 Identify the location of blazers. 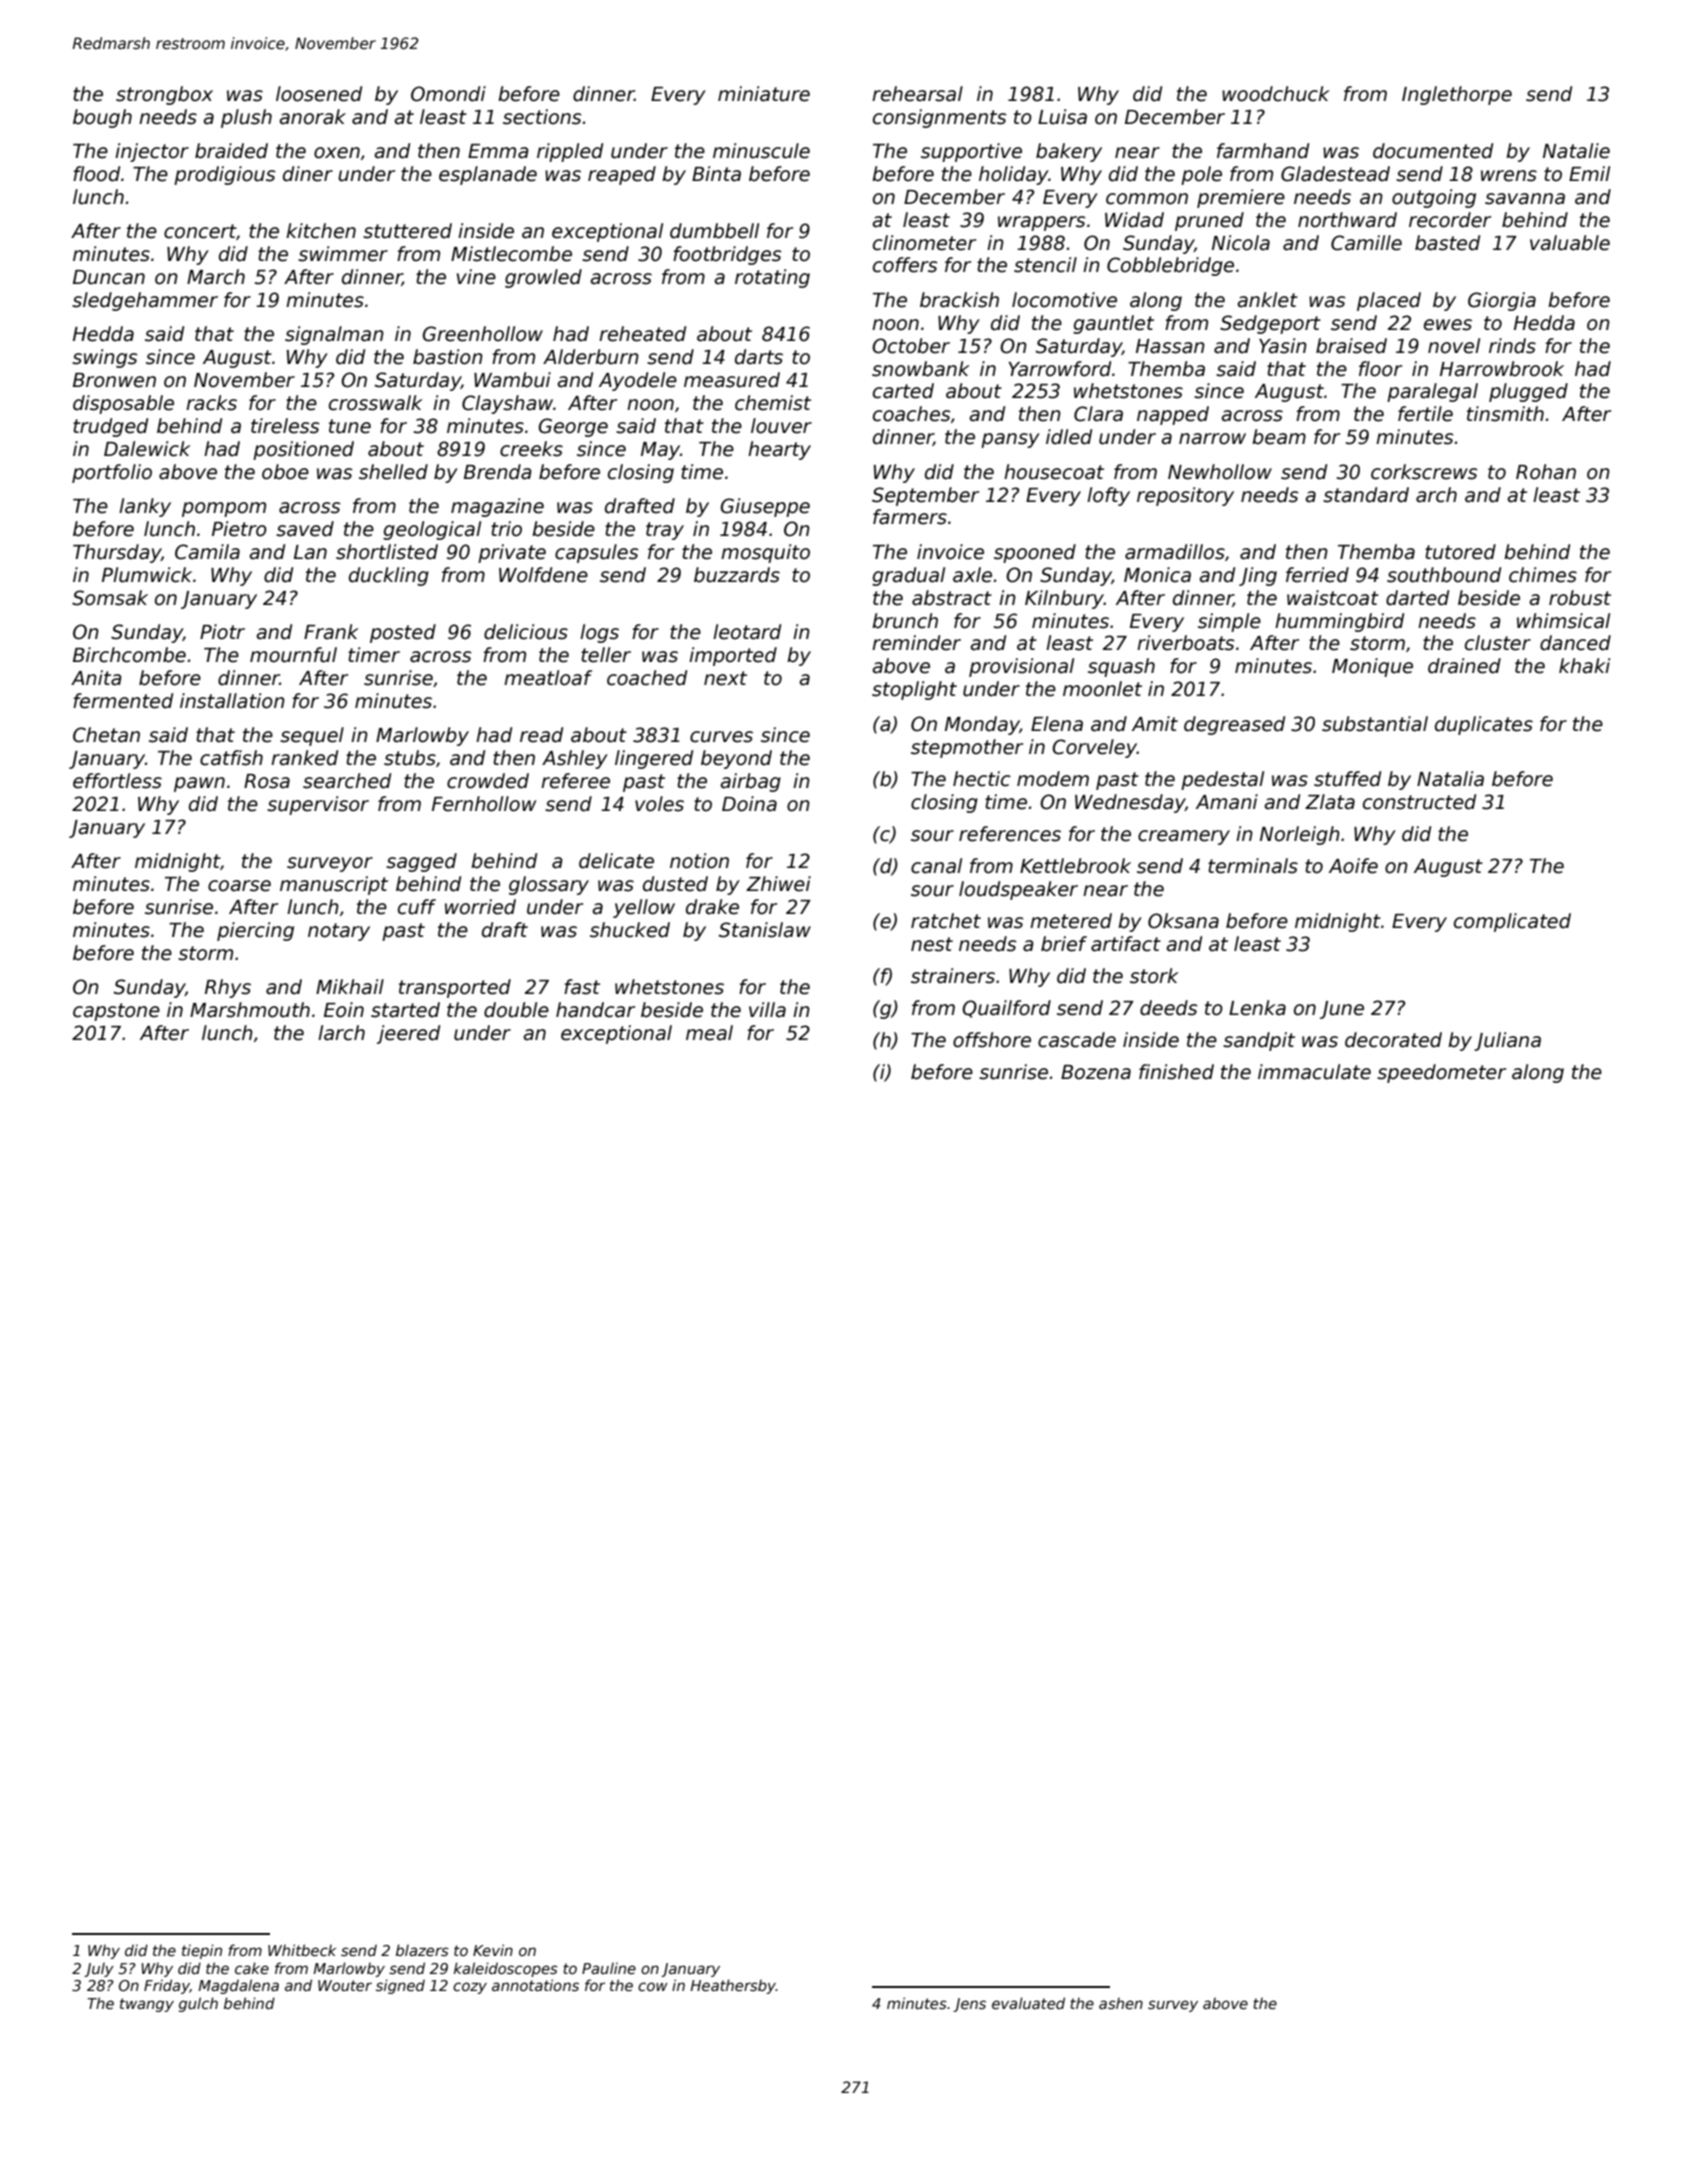
(422, 1950).
